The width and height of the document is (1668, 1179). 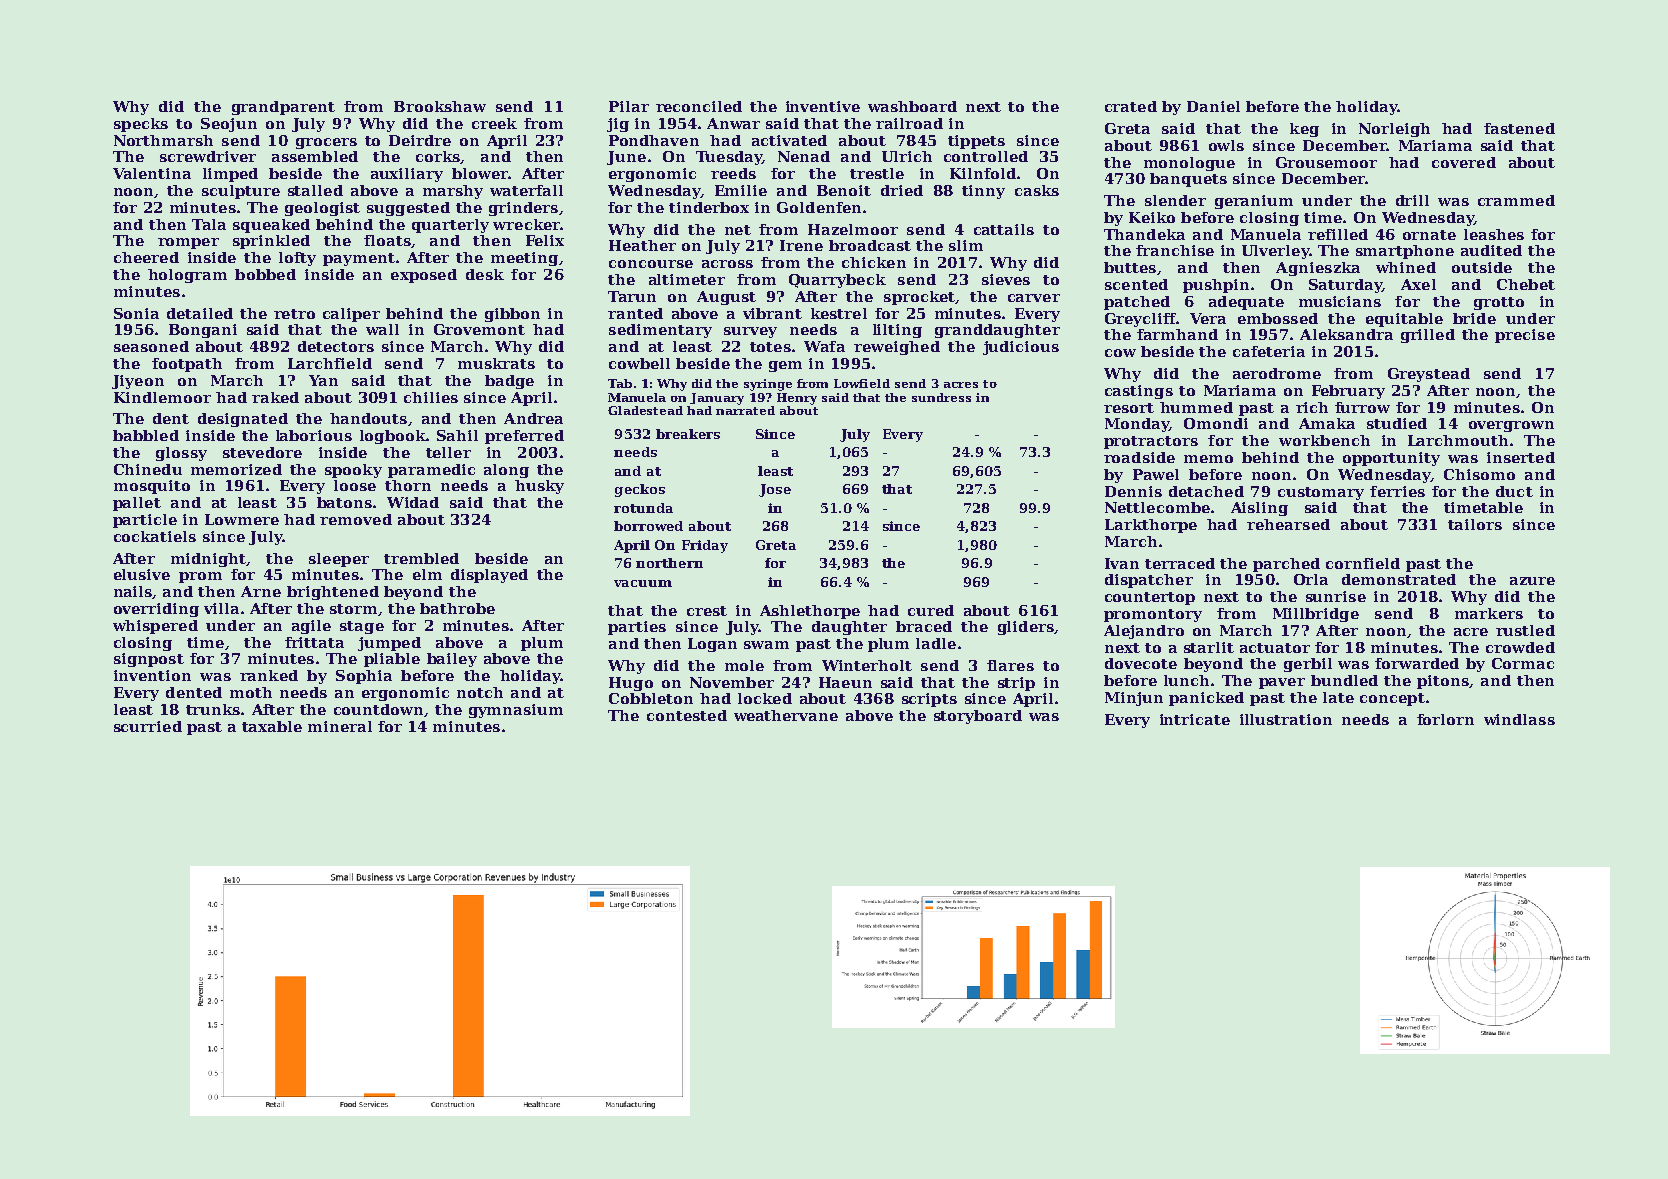 What do you see at coordinates (1392, 699) in the document?
I see `concept` at bounding box center [1392, 699].
